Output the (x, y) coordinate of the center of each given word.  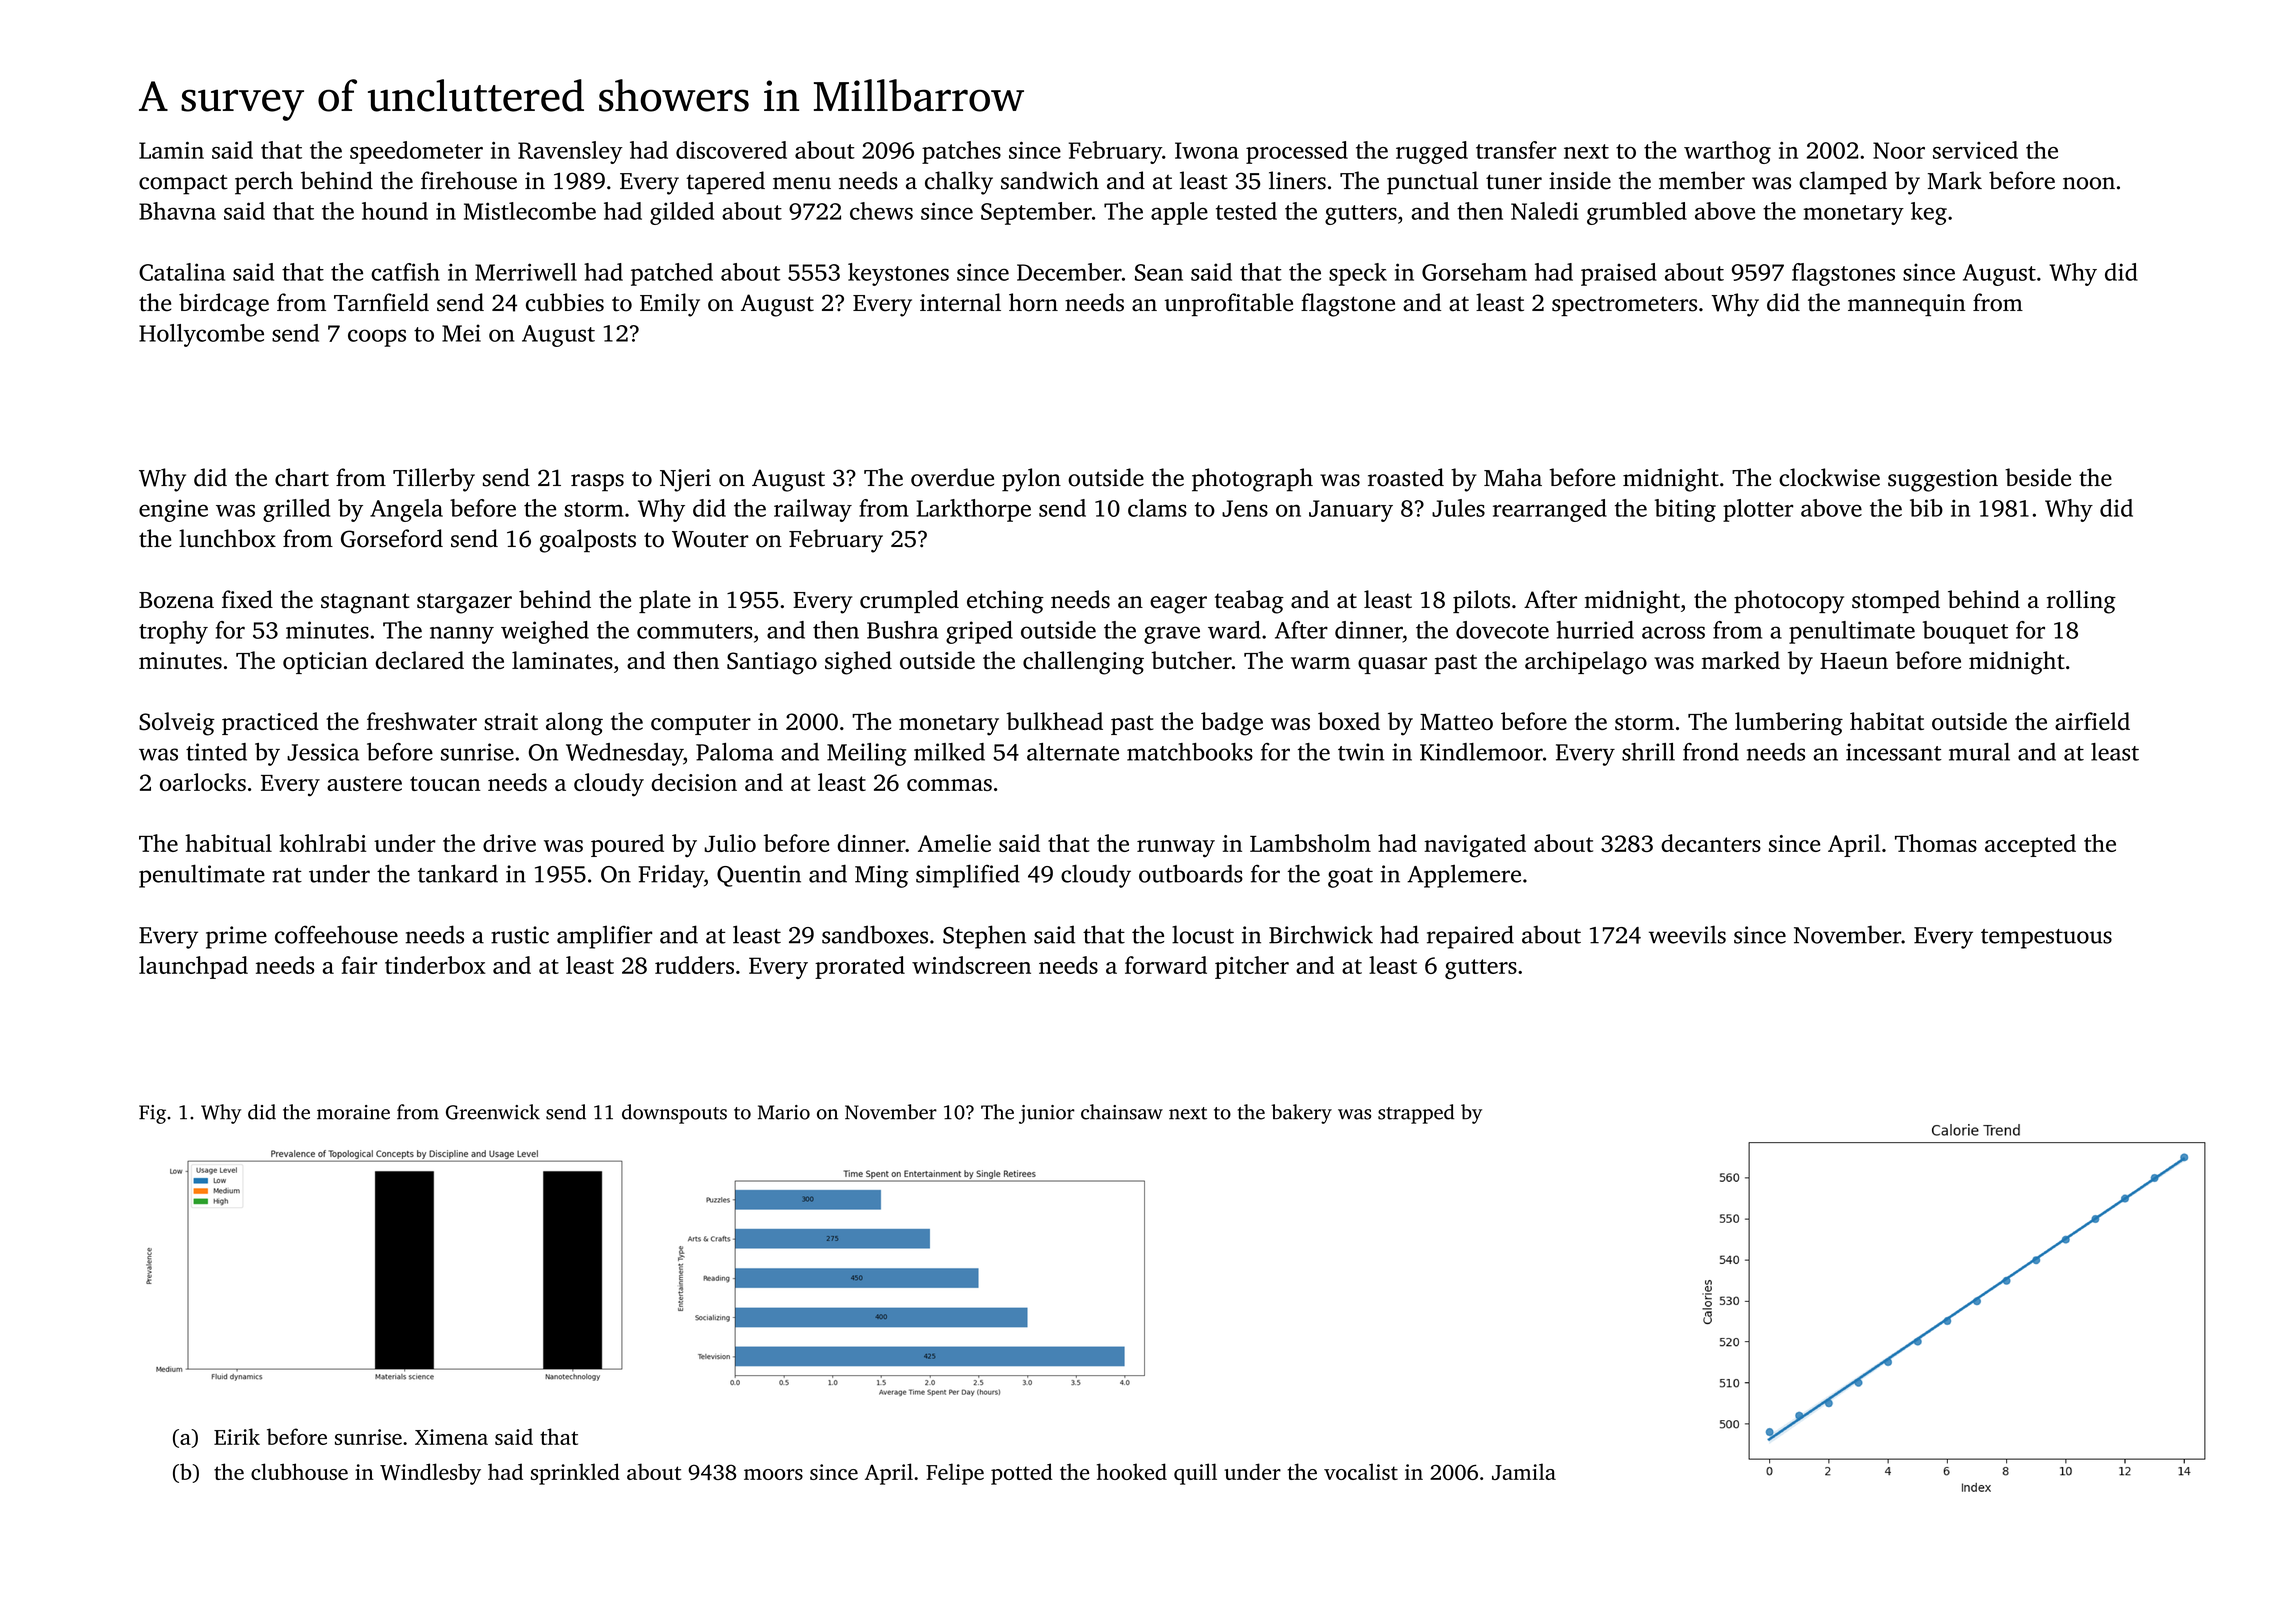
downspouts (674, 1114)
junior (1047, 1114)
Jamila (1524, 1471)
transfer (1516, 150)
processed (1297, 152)
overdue (952, 477)
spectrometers (1624, 306)
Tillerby (434, 480)
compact (183, 184)
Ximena (451, 1437)
